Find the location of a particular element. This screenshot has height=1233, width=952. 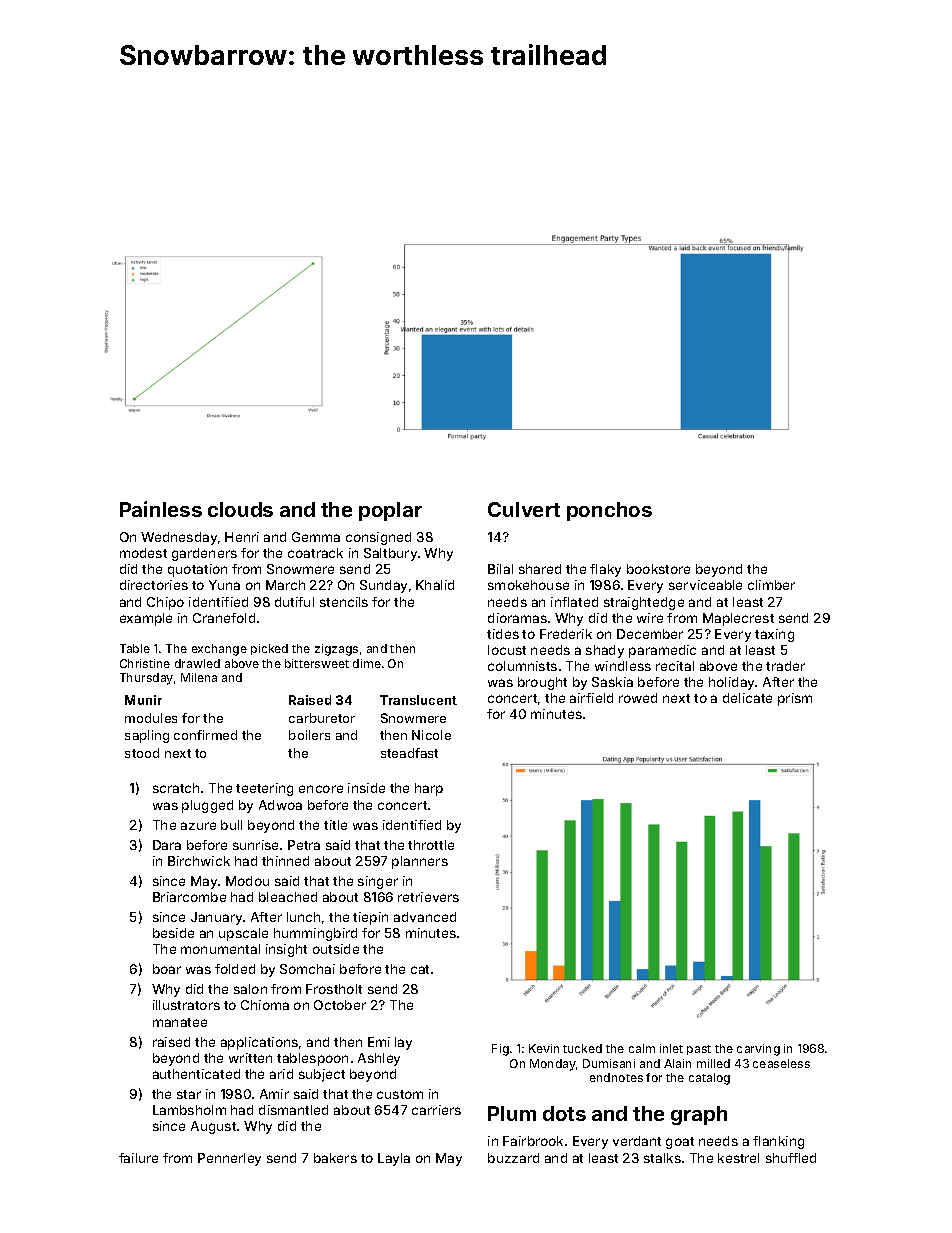

stalks is located at coordinates (662, 1158).
